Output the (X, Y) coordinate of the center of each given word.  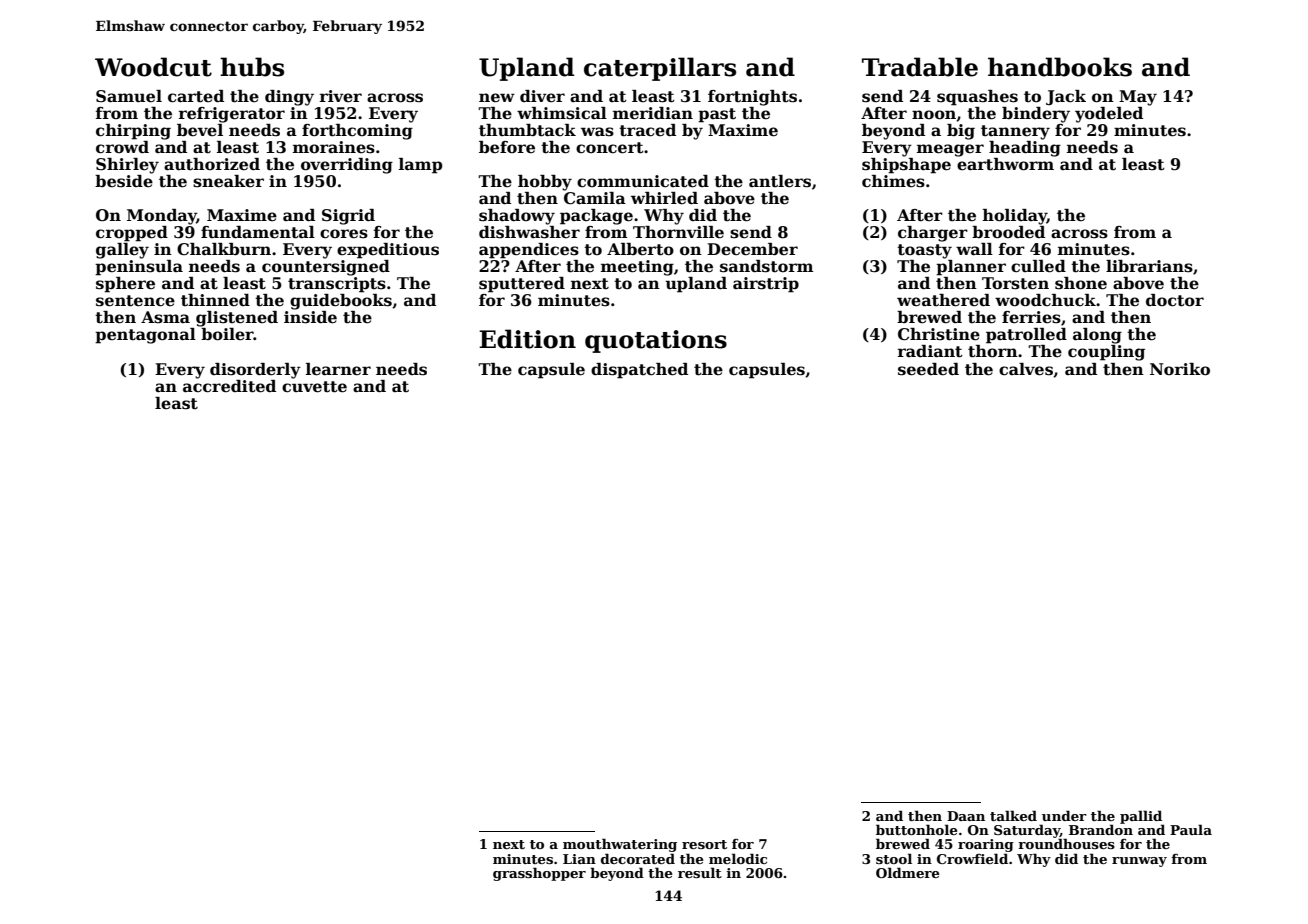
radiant (930, 351)
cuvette (314, 387)
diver (542, 96)
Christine (939, 334)
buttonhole (917, 829)
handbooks (1060, 67)
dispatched (639, 371)
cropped (132, 234)
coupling (1106, 353)
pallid (1141, 817)
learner (338, 369)
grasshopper (539, 874)
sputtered (522, 285)
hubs (252, 67)
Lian (579, 859)
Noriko (1180, 369)
